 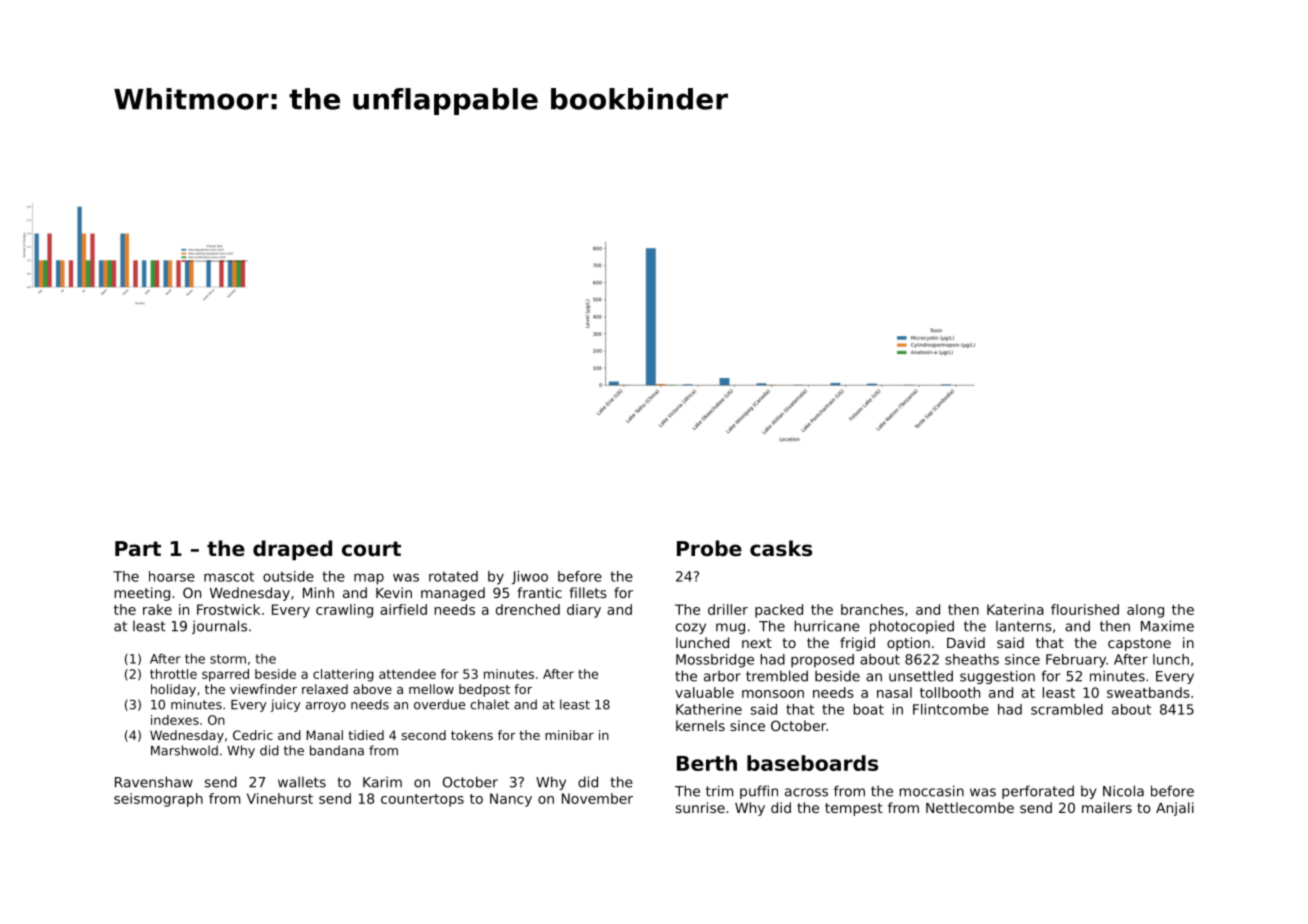 I want to click on branches, so click(x=872, y=609).
